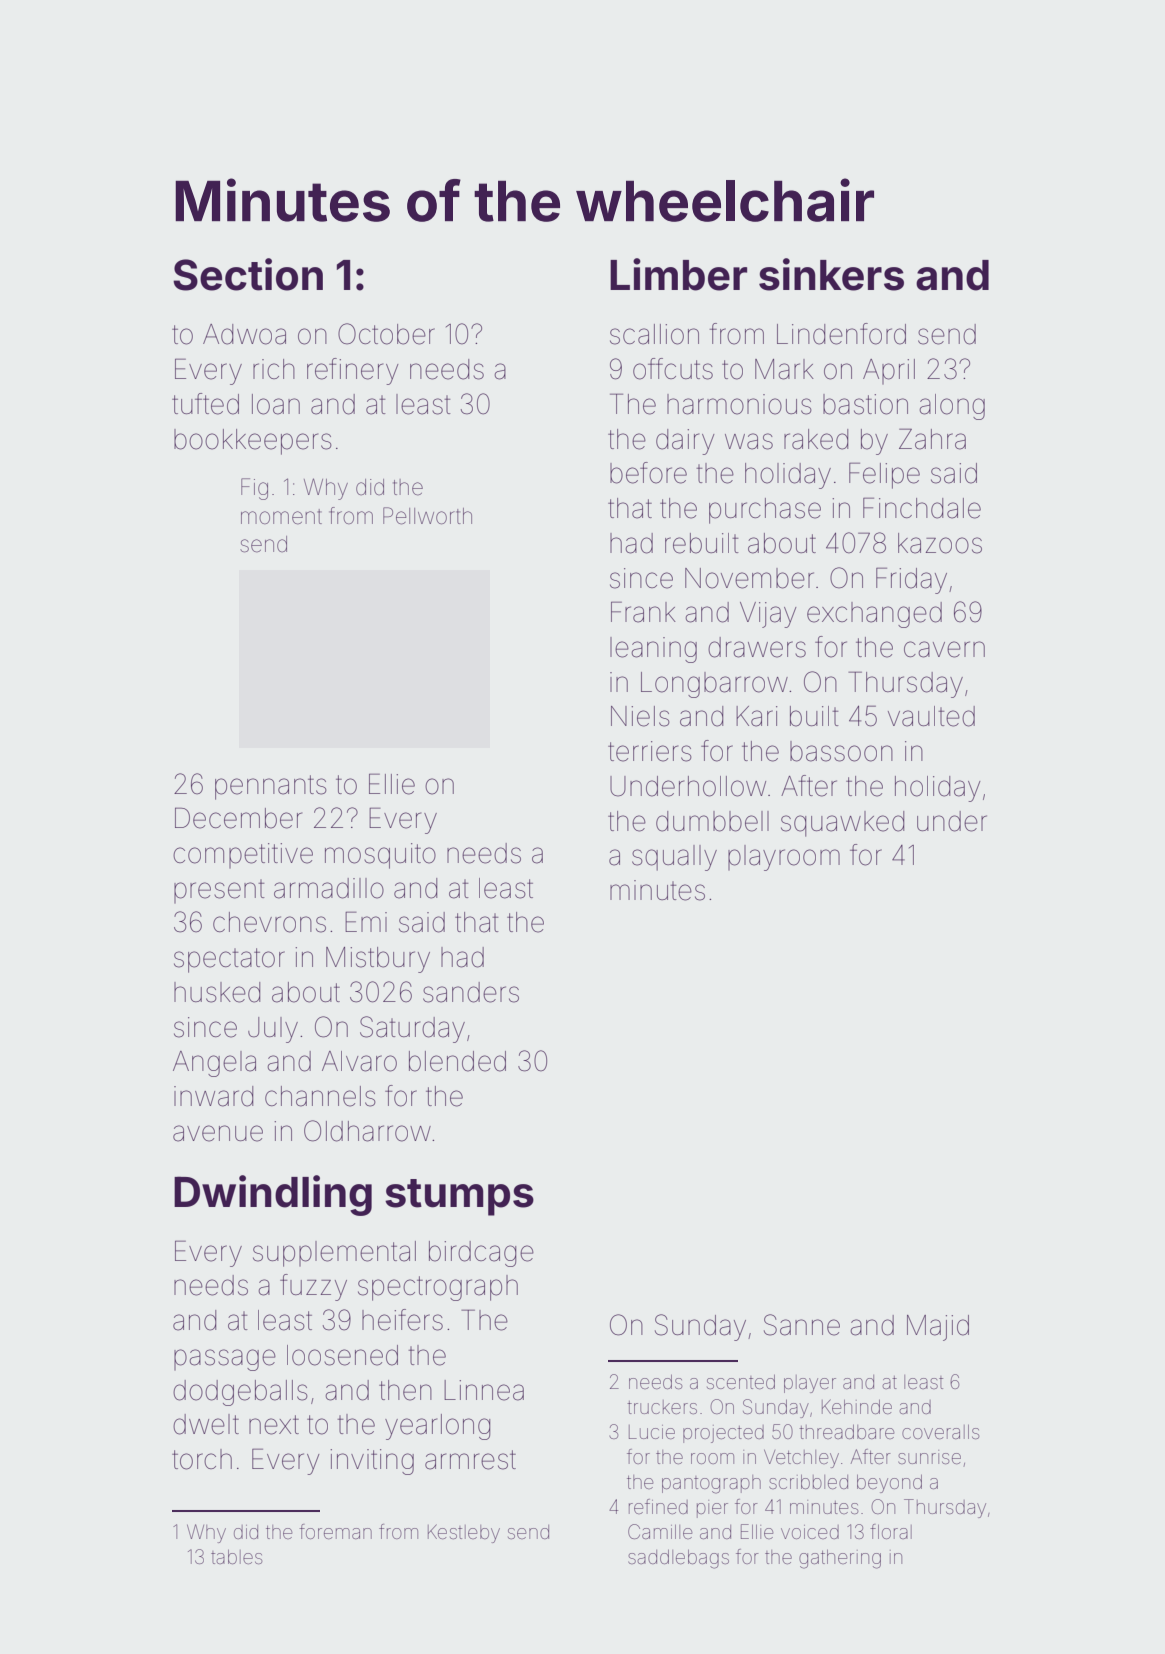 This document has width=1165, height=1654. Describe the element at coordinates (276, 404) in the document. I see `loan` at that location.
